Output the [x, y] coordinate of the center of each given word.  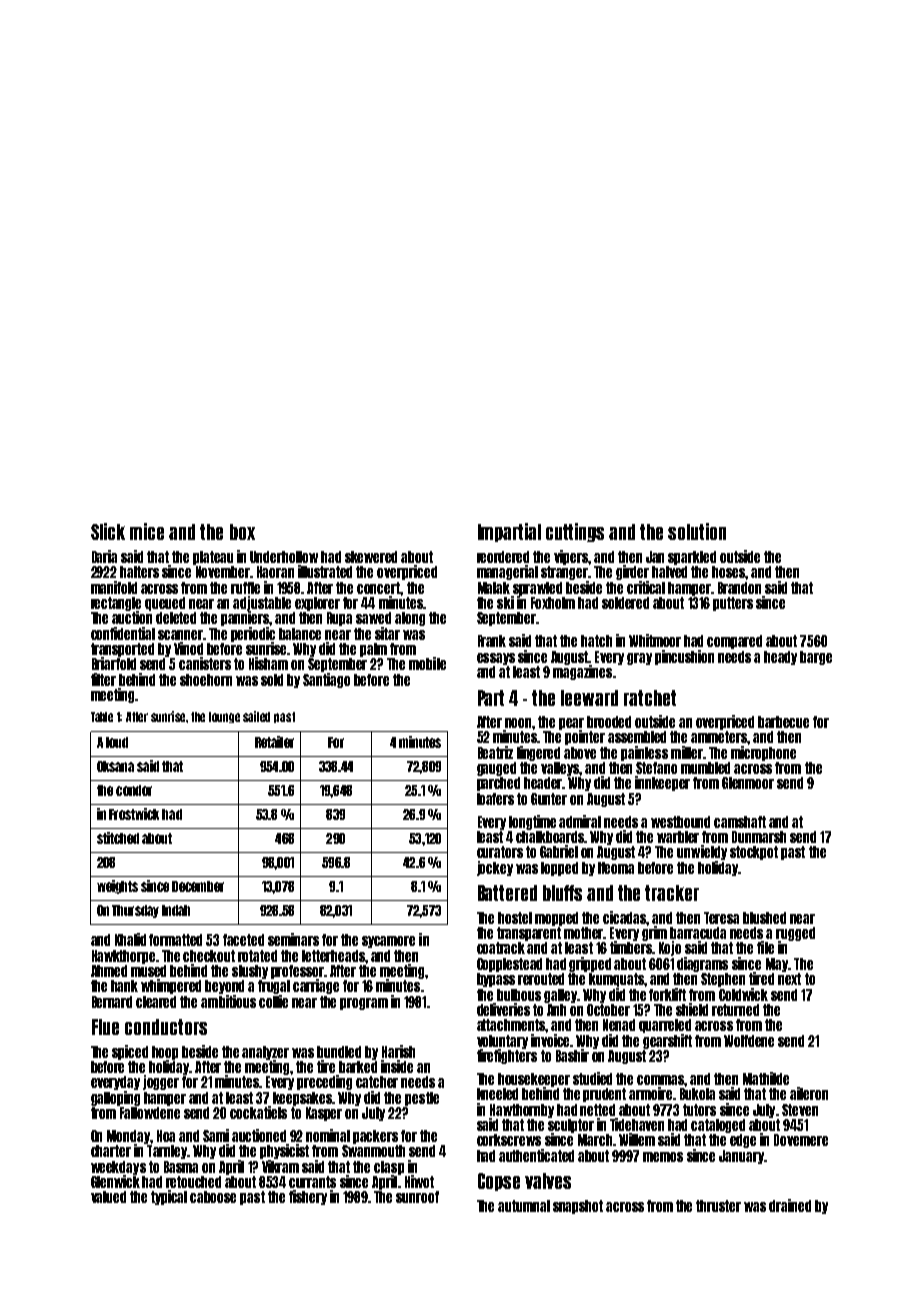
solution [697, 531]
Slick [108, 531]
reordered [503, 557]
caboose [213, 1197]
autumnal [524, 1206]
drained [790, 1205]
